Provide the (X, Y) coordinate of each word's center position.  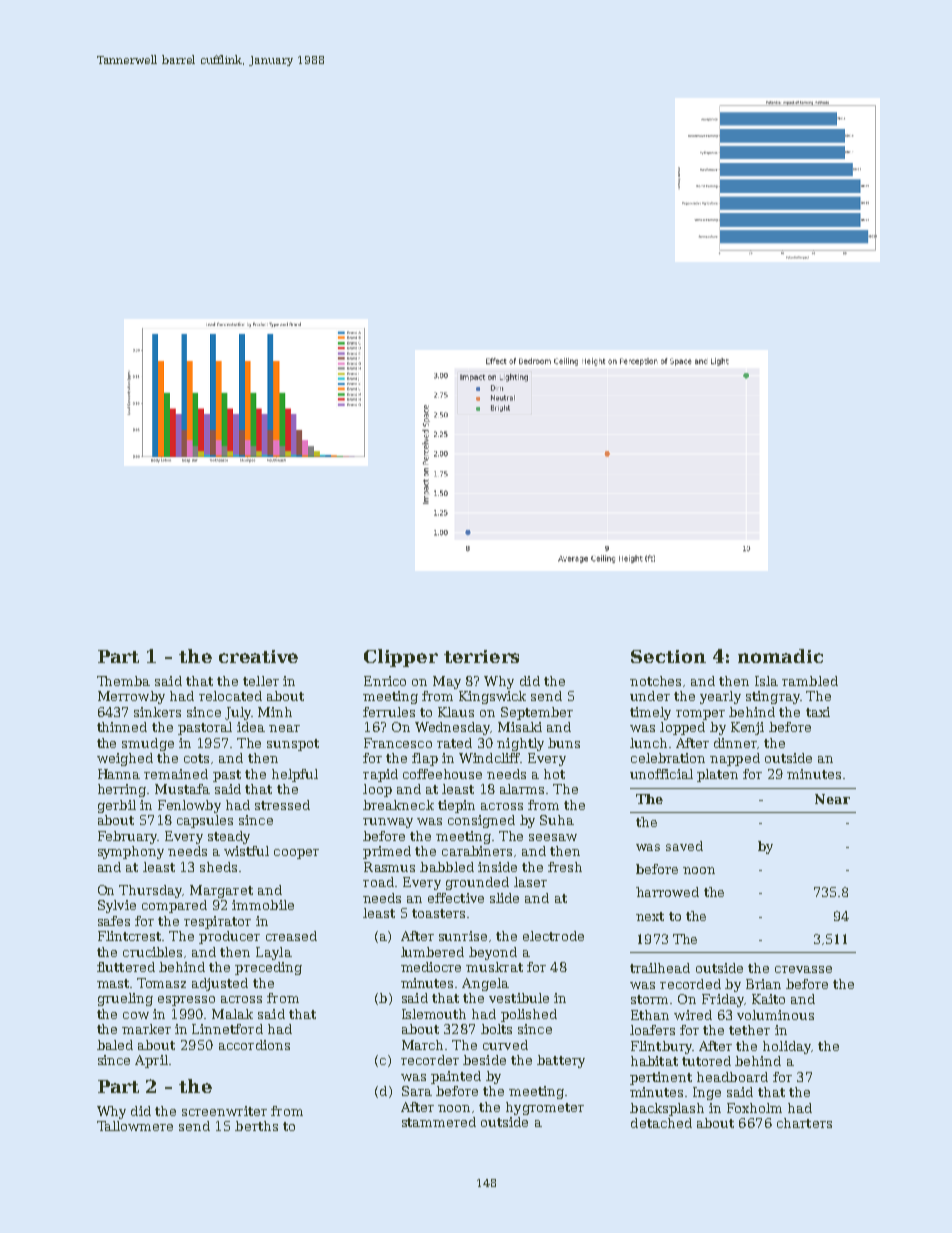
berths (256, 1126)
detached (661, 1123)
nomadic (780, 656)
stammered (439, 1122)
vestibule (519, 998)
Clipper (401, 658)
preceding (268, 968)
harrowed (667, 892)
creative (258, 656)
